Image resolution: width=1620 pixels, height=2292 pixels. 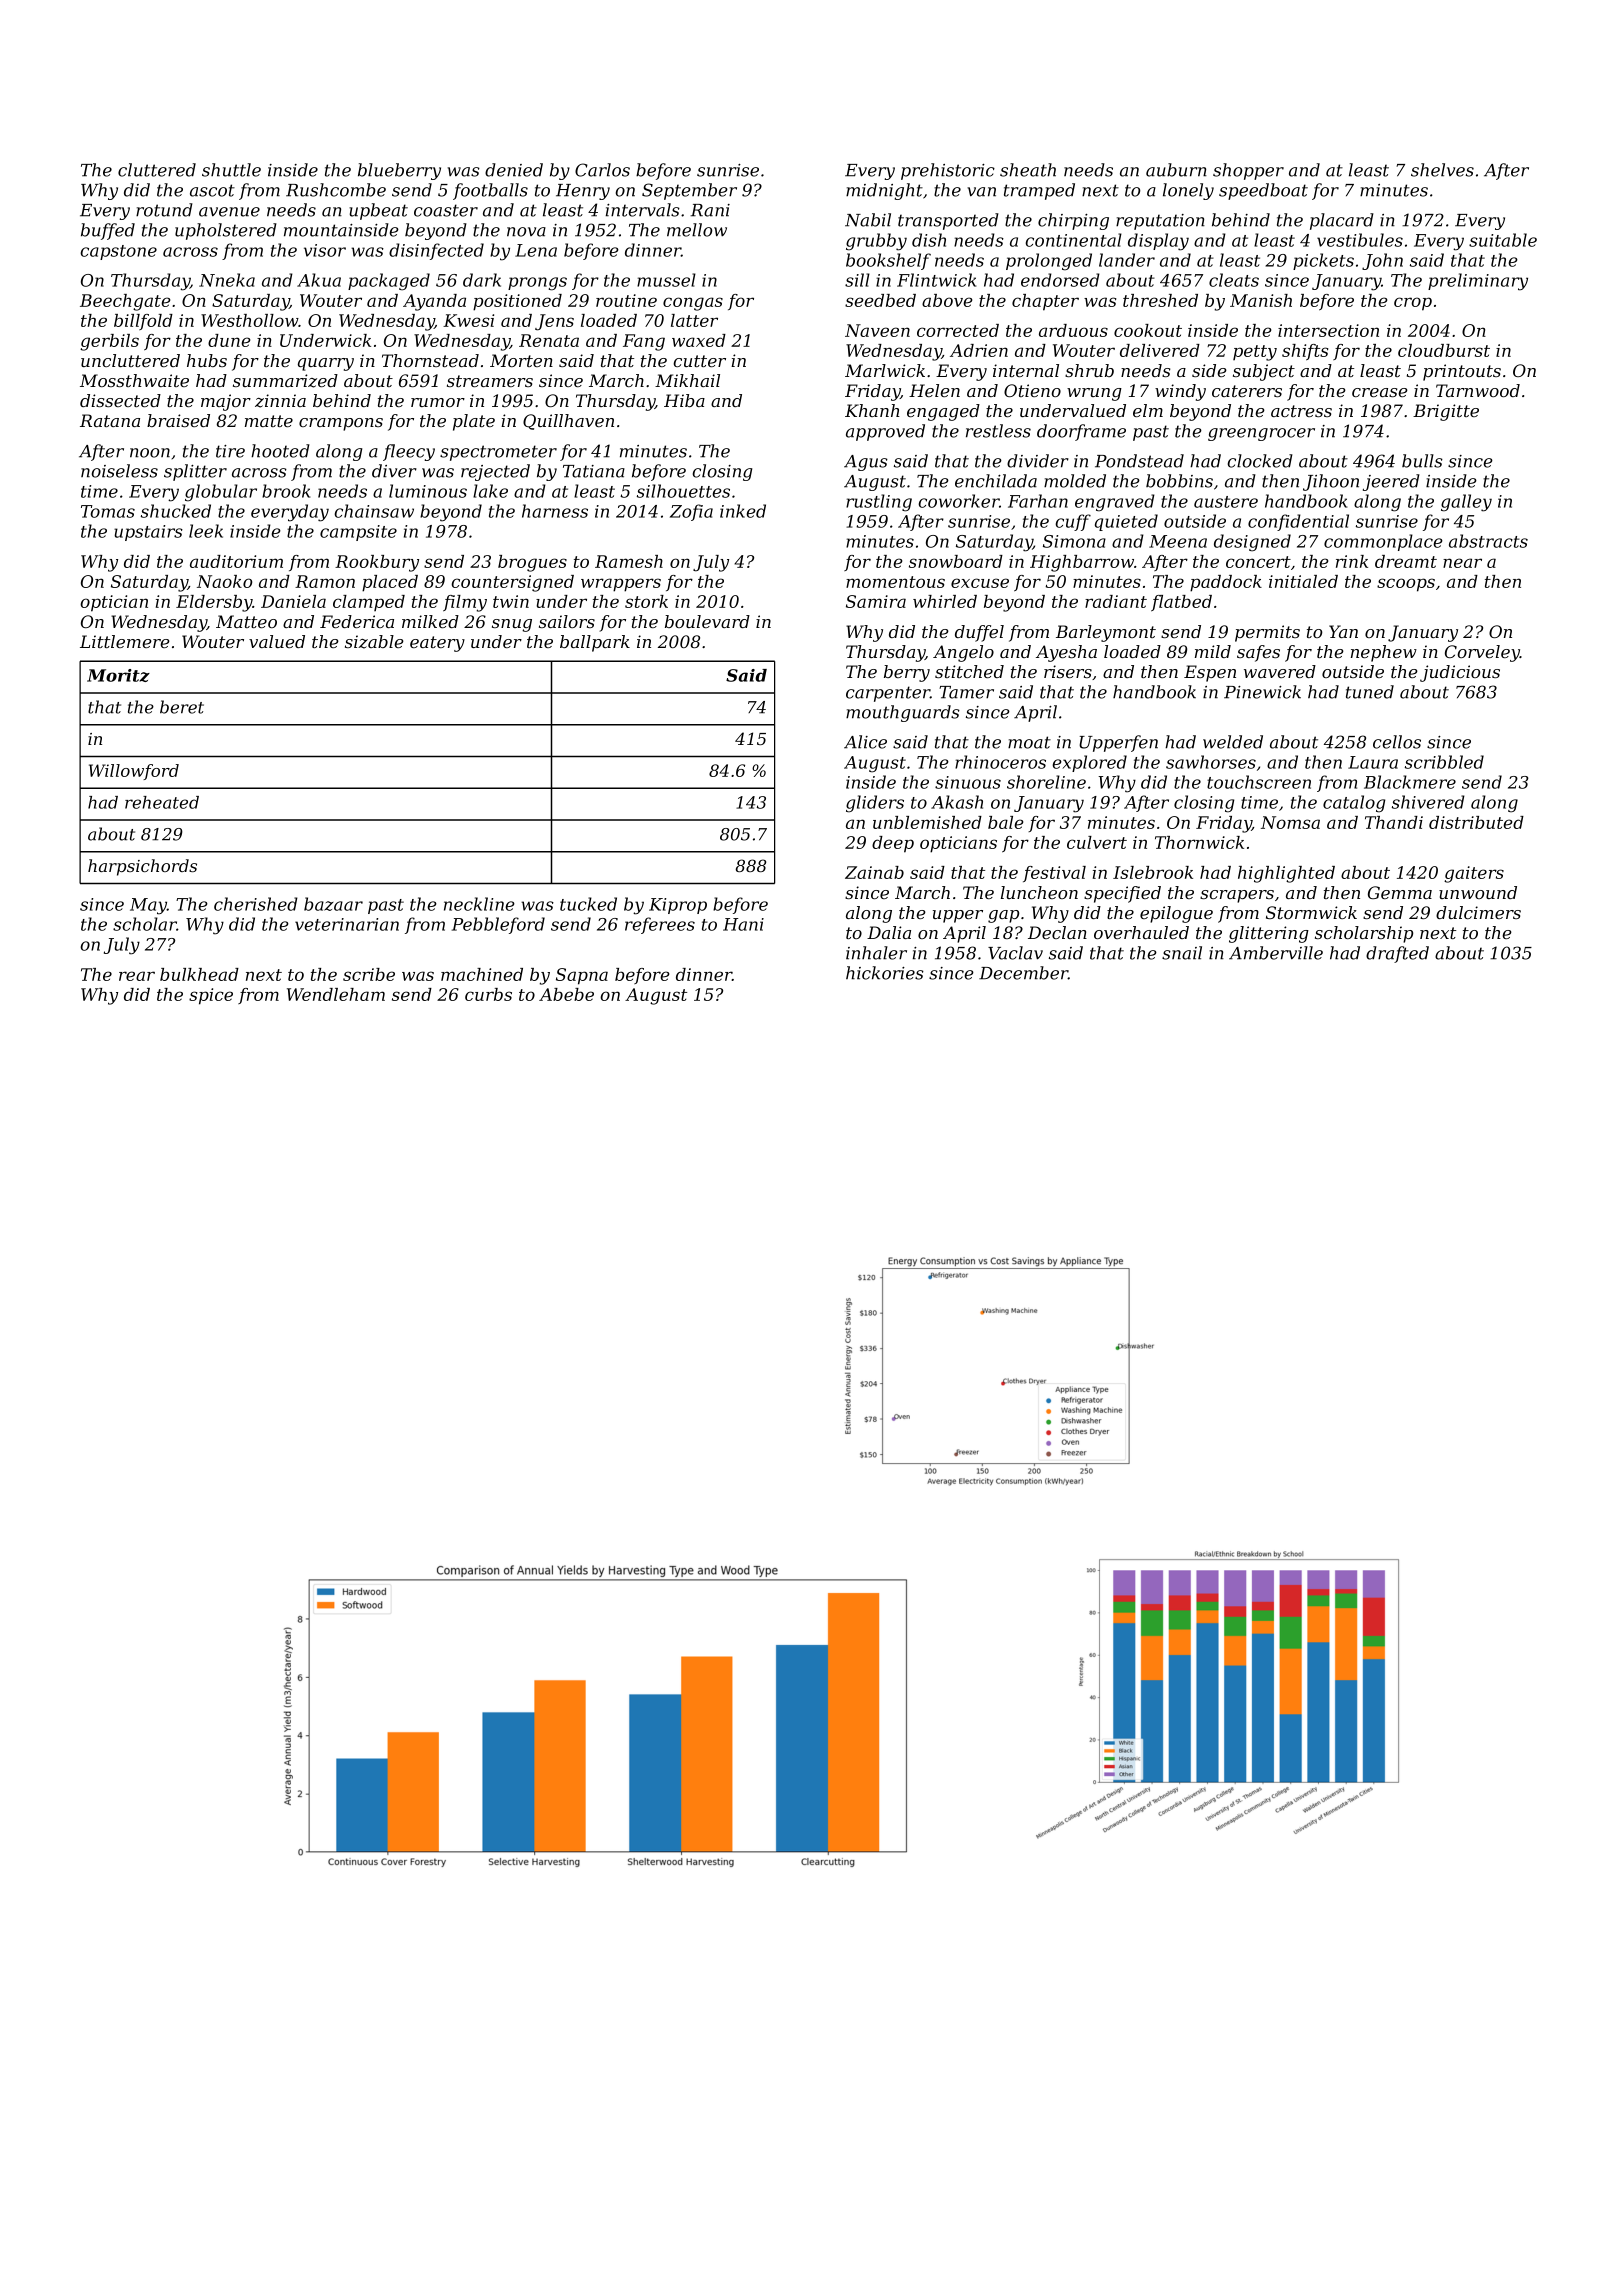 I want to click on Pondstead, so click(x=1139, y=461).
